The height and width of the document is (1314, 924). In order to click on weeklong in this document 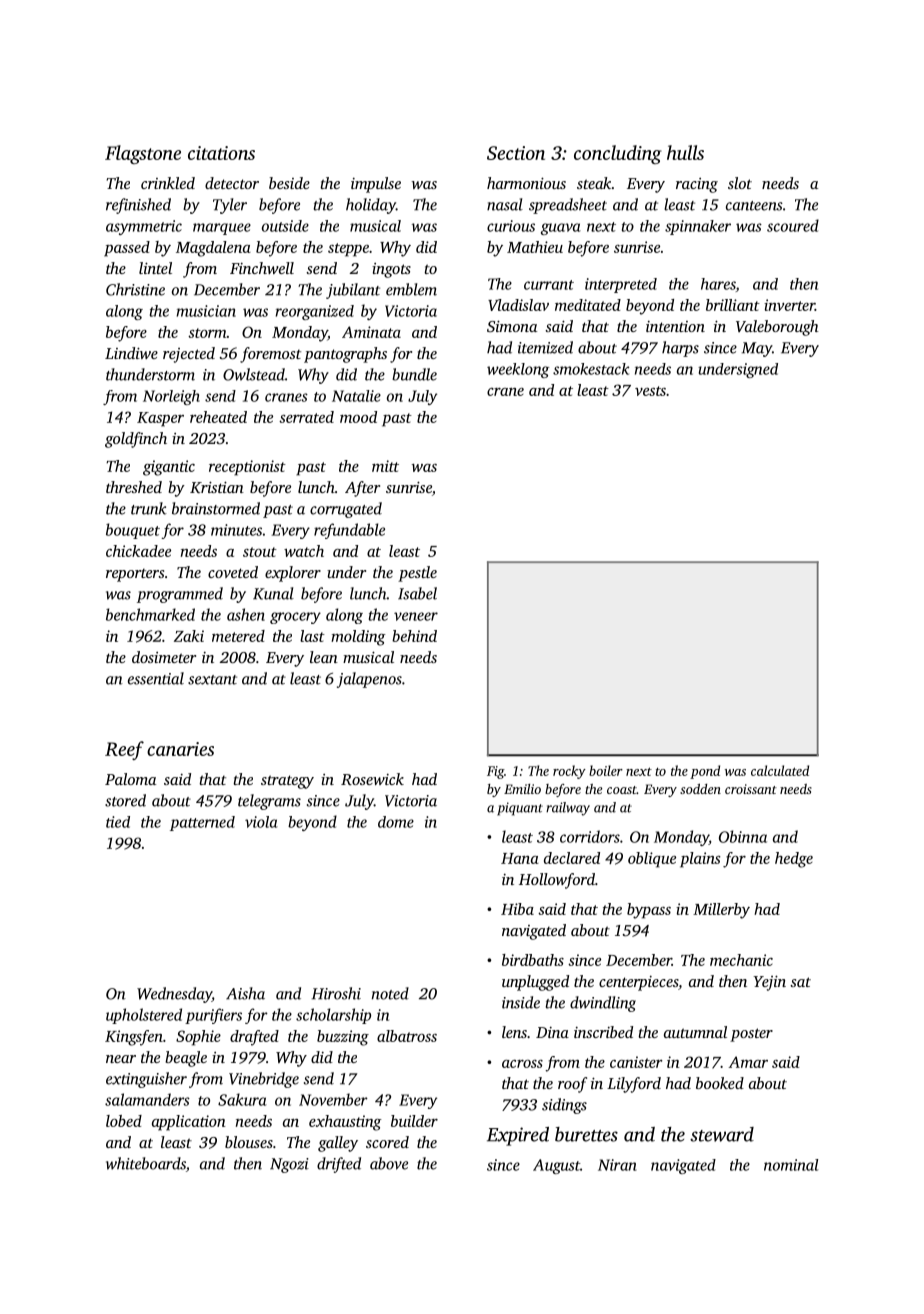, I will do `click(518, 370)`.
